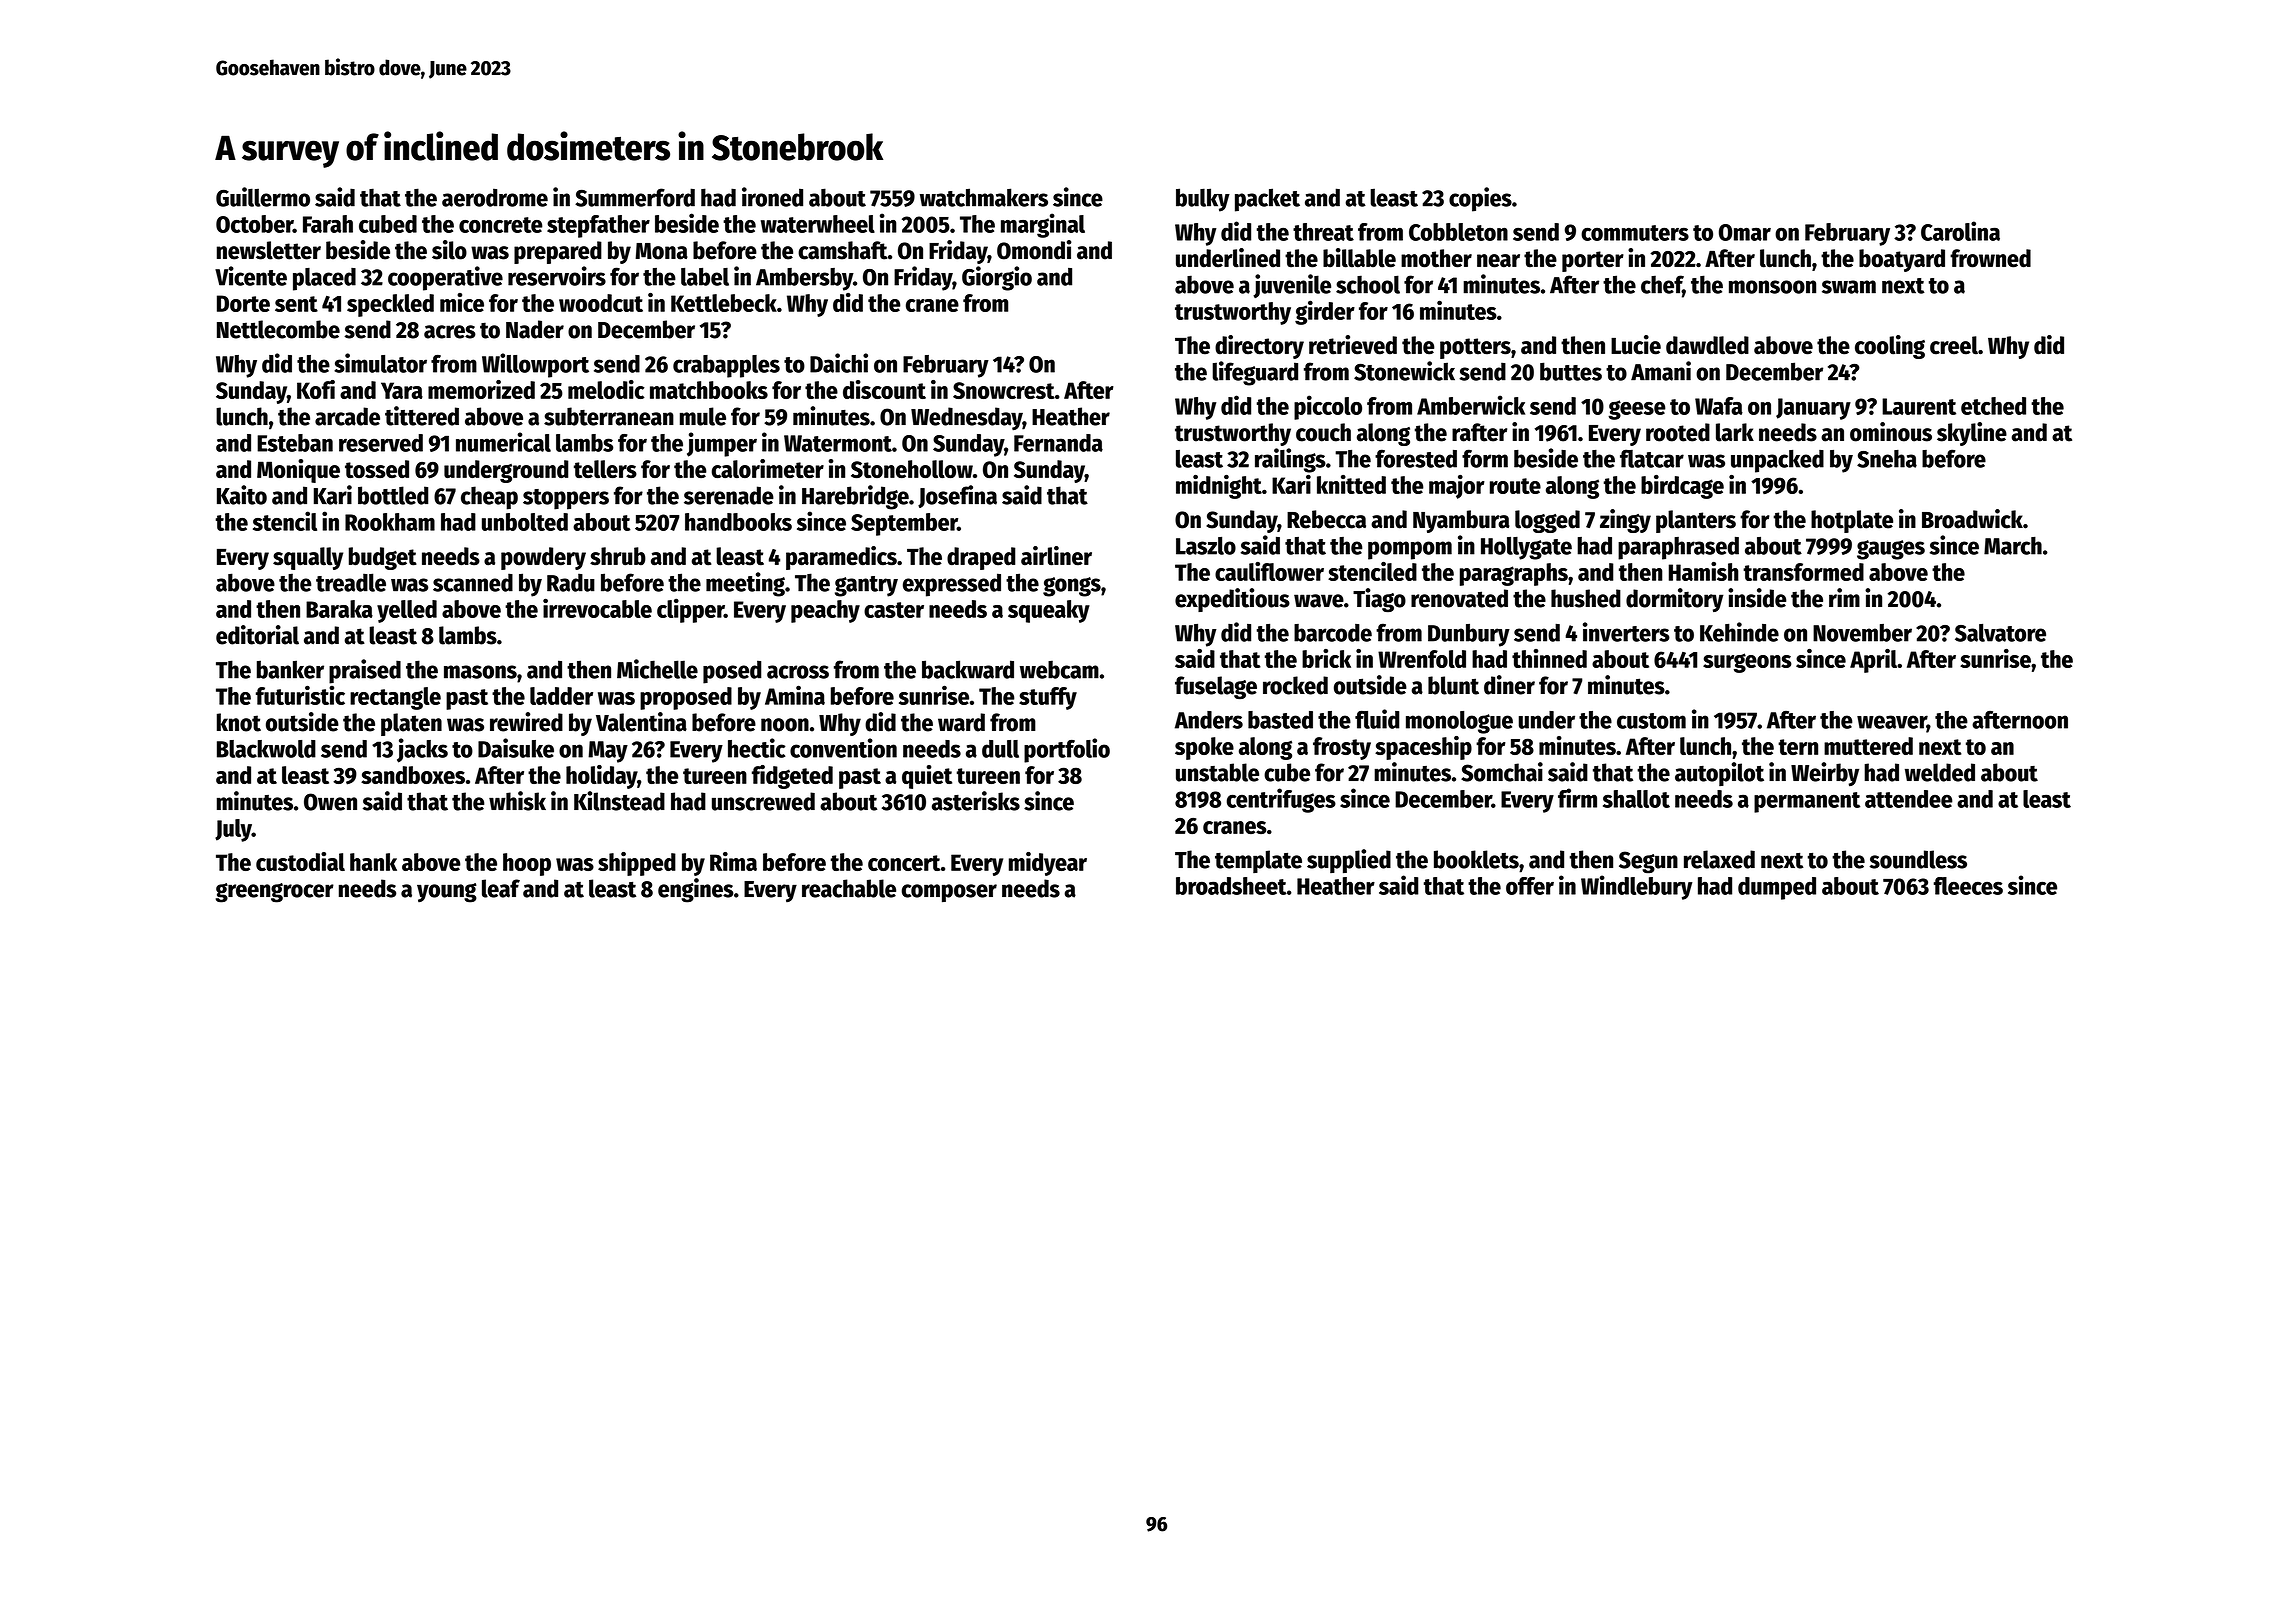  Describe the element at coordinates (557, 276) in the screenshot. I see `reservoirs` at that location.
